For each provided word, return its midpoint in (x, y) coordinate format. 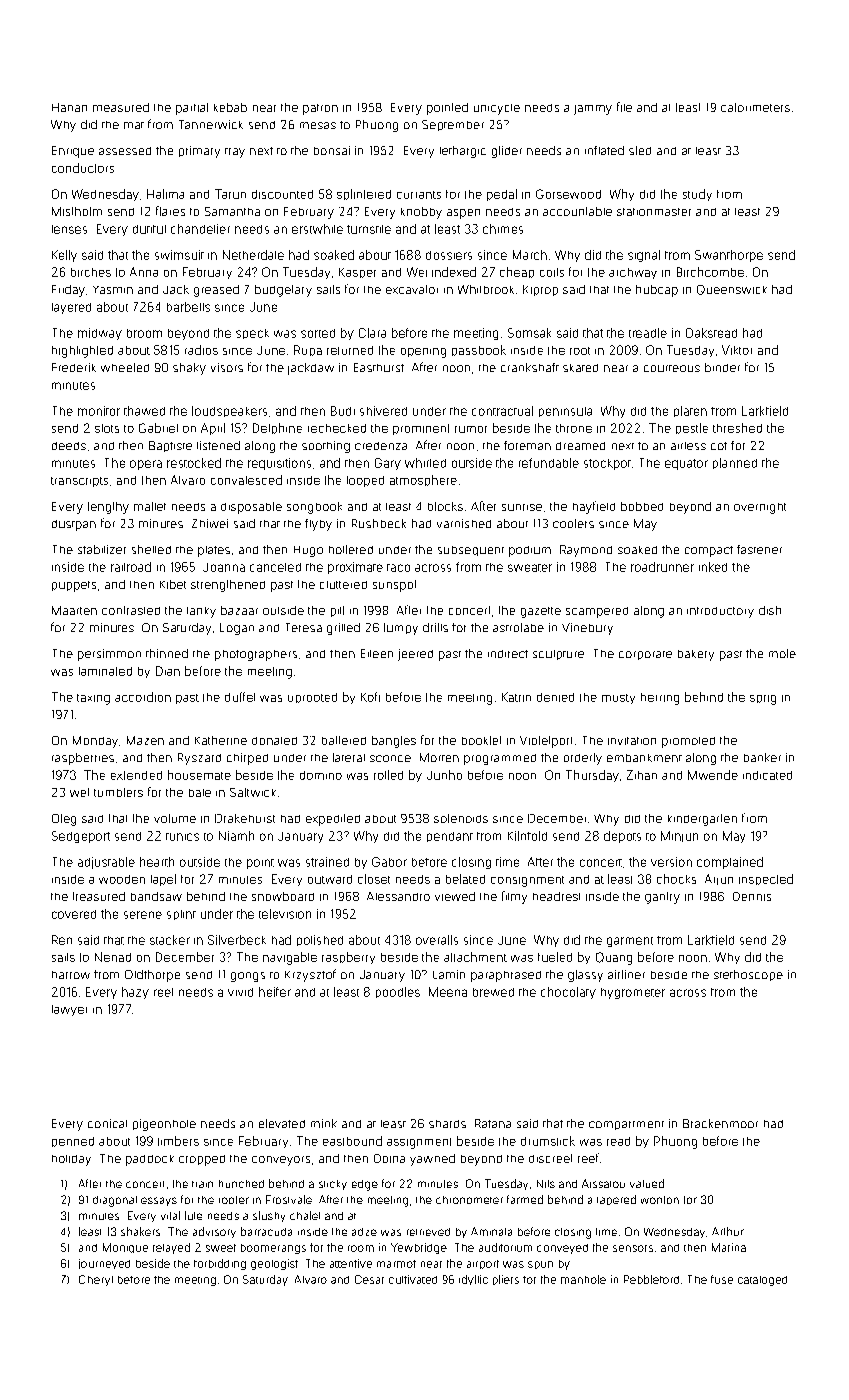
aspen (463, 214)
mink (324, 1123)
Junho (444, 775)
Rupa (308, 350)
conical (107, 1123)
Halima (165, 194)
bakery (696, 655)
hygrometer (633, 993)
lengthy (108, 508)
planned (735, 463)
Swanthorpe (729, 256)
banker (762, 757)
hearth (157, 862)
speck (252, 334)
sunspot (394, 586)
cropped (202, 1160)
